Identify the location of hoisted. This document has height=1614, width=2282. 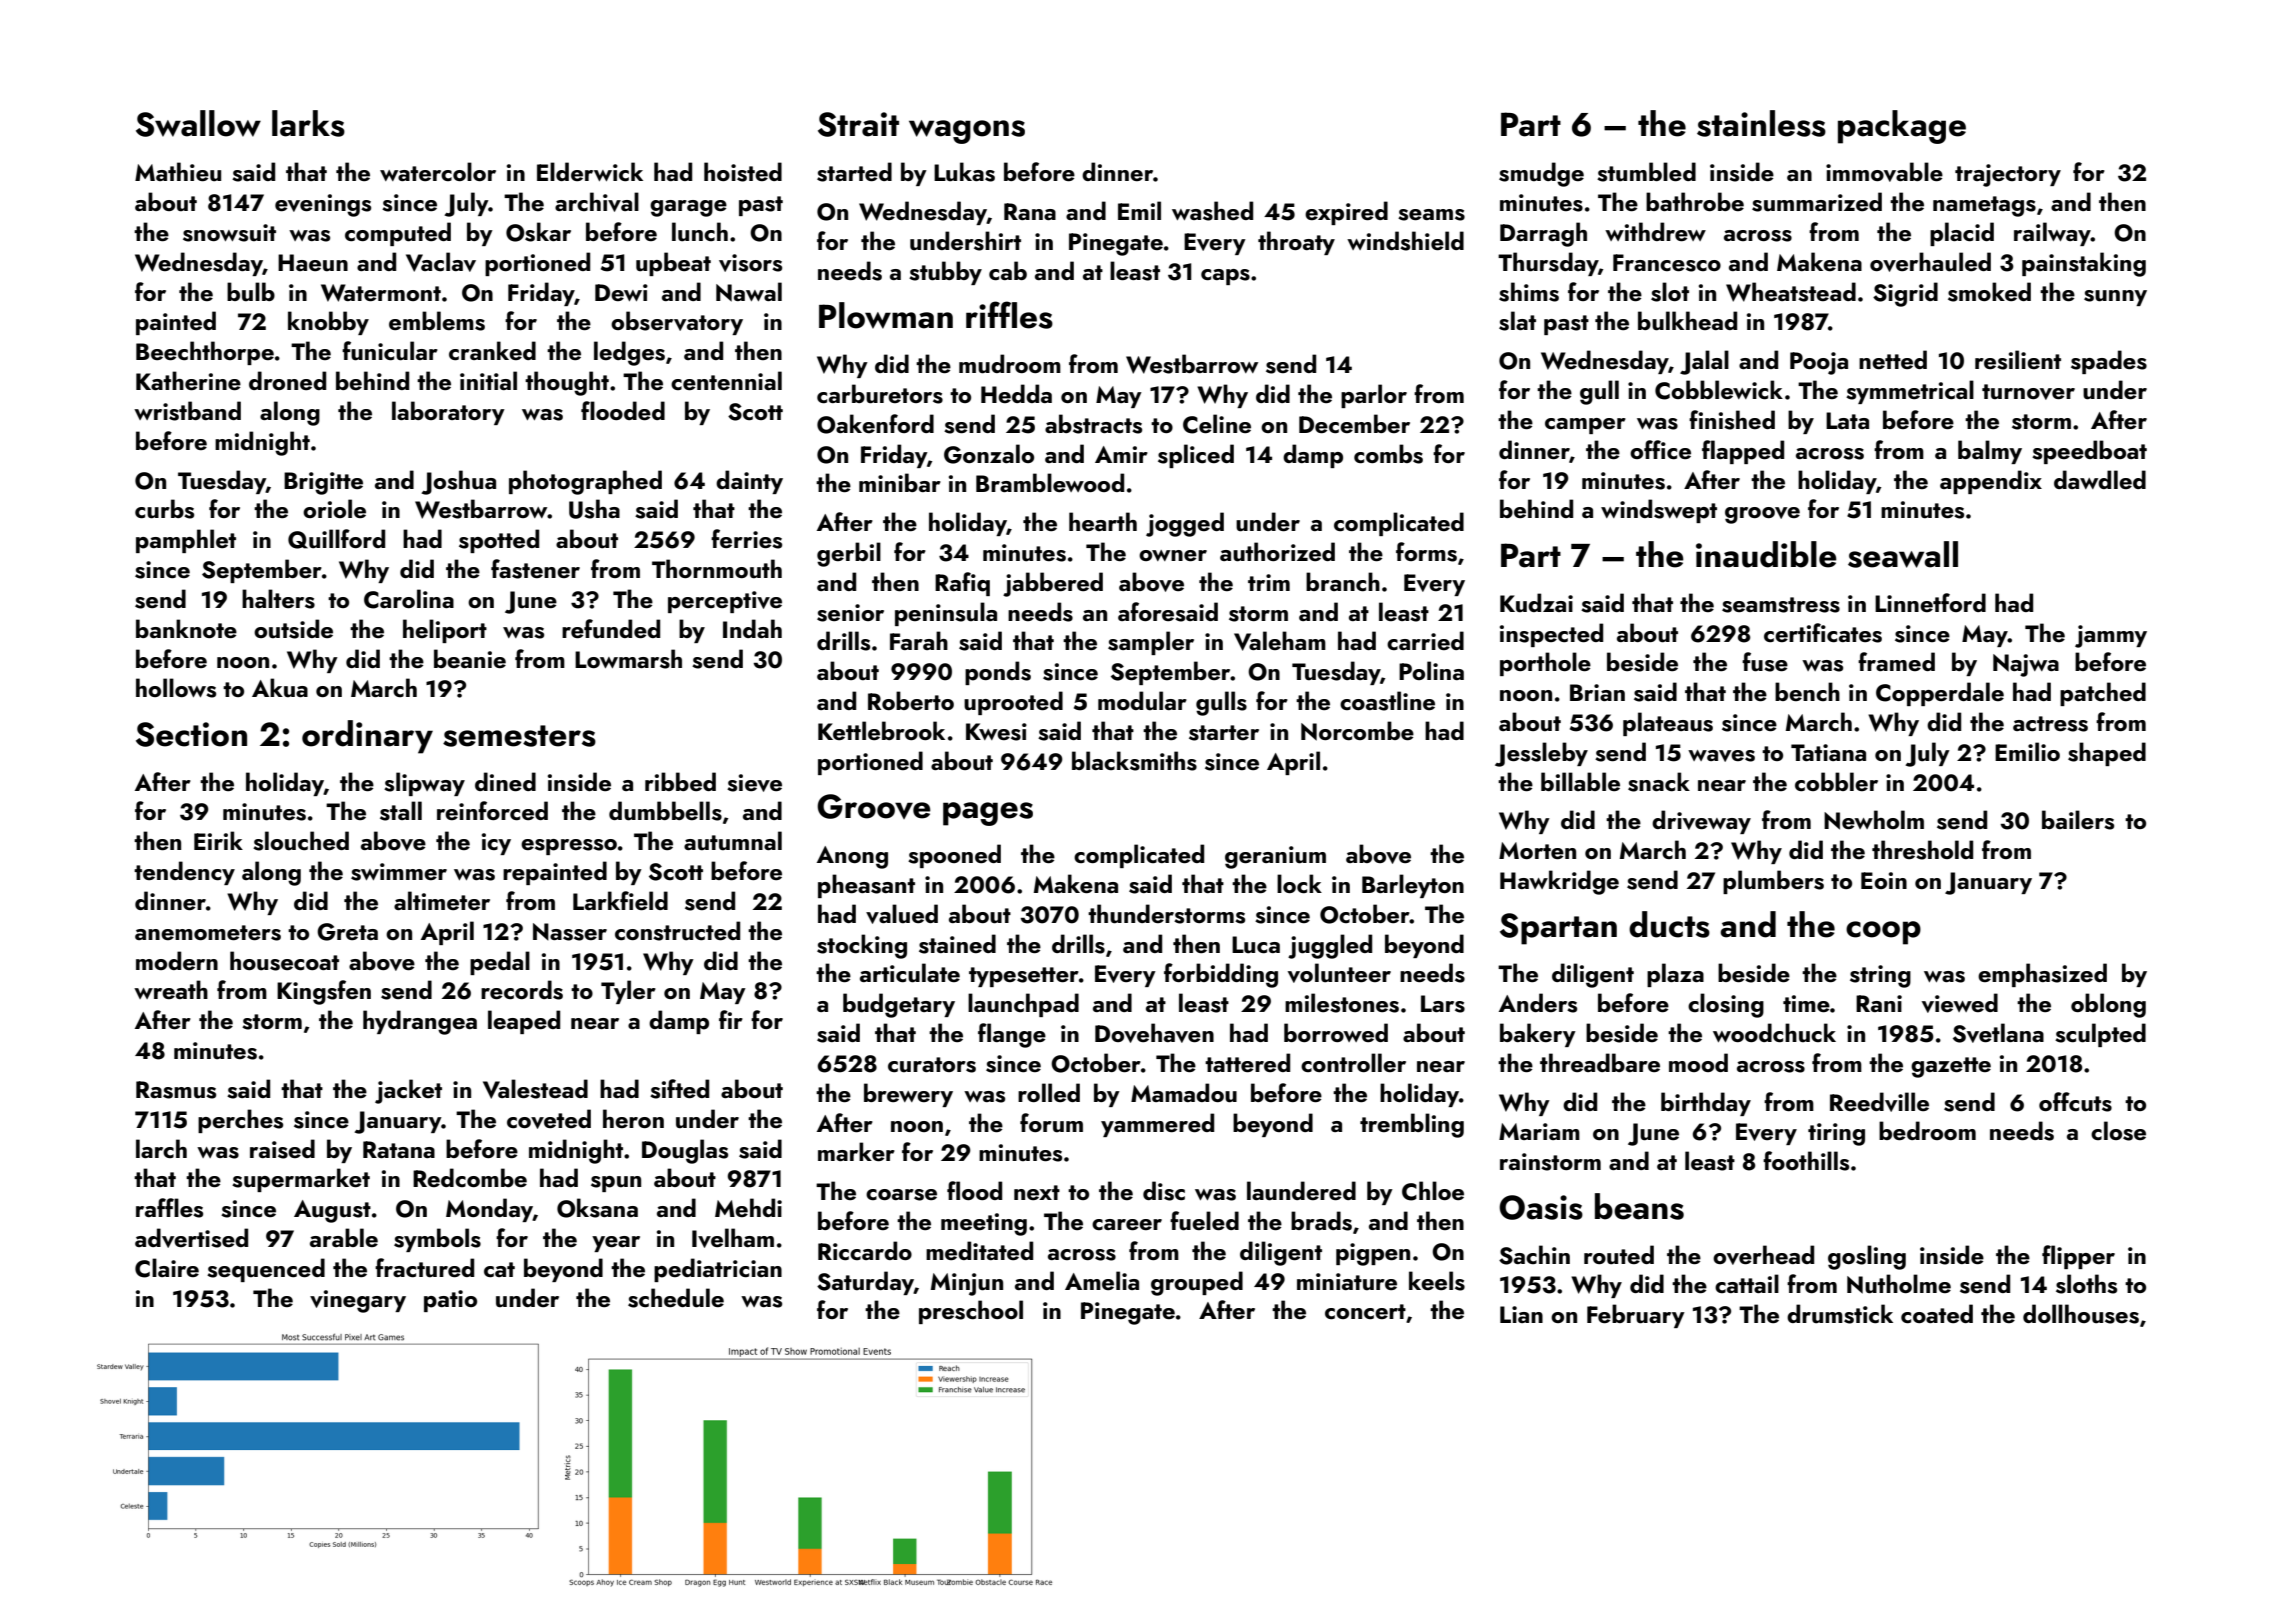
(743, 172).
